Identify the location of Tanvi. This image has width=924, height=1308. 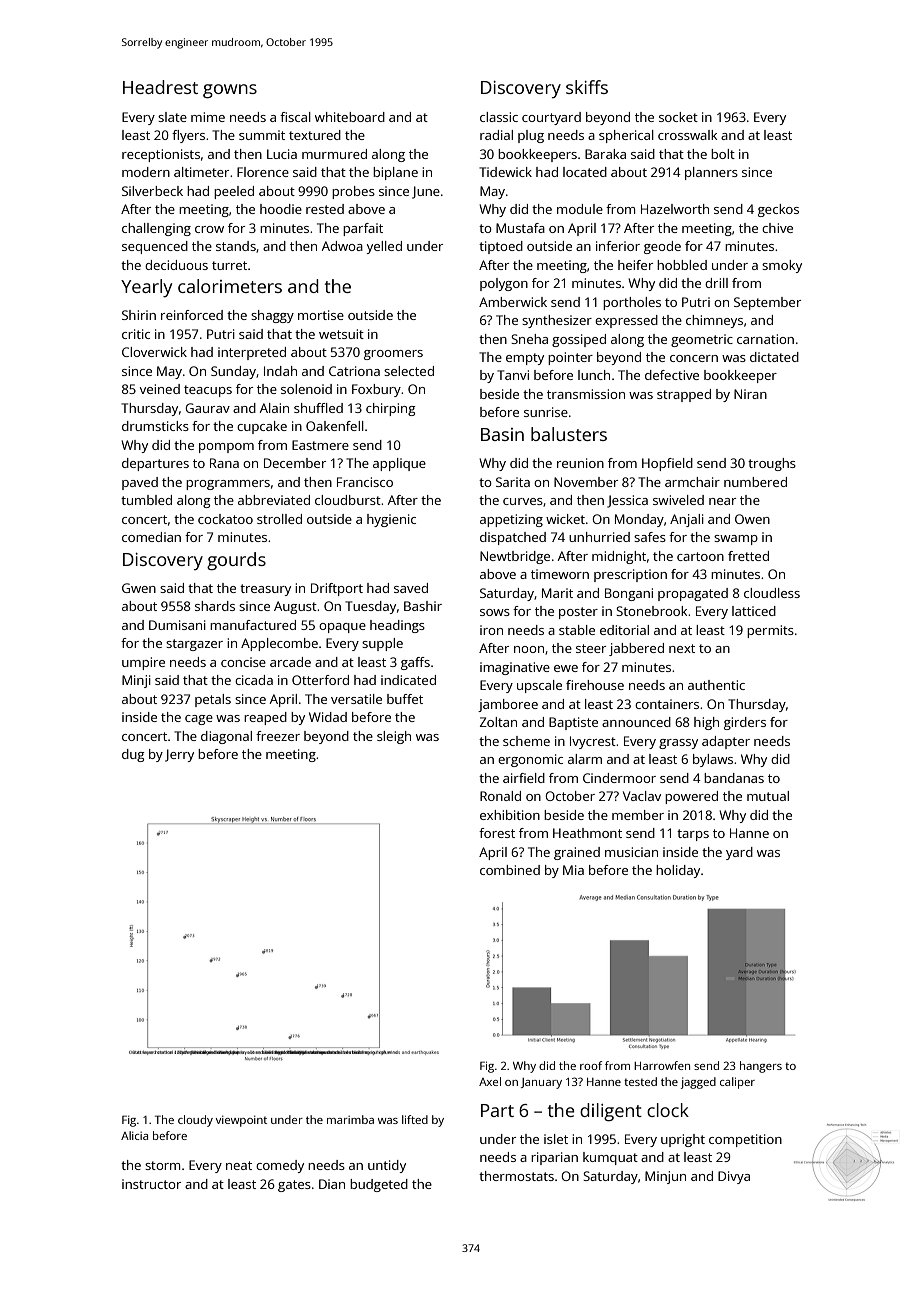
(513, 375).
